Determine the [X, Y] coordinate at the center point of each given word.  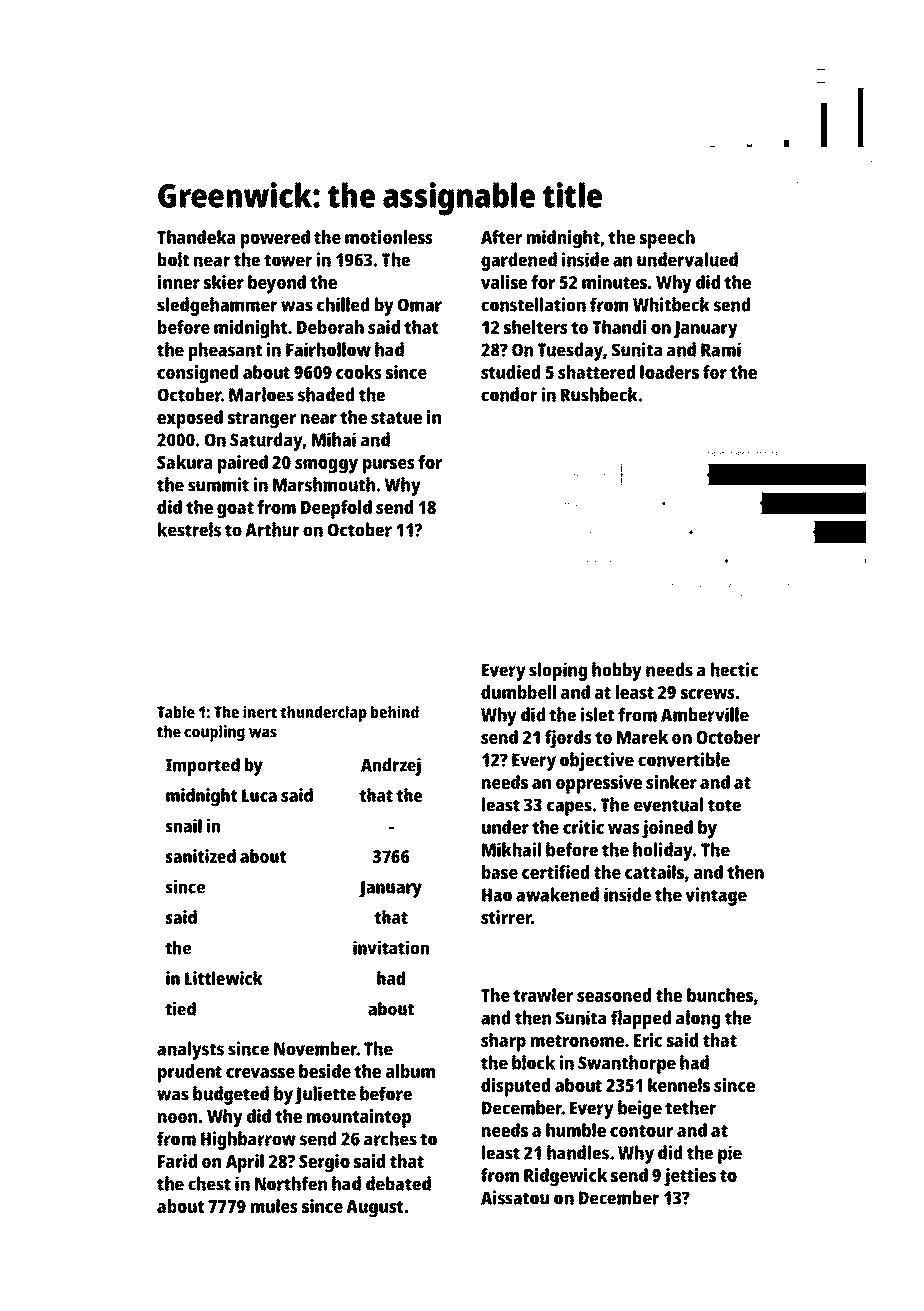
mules [274, 1206]
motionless [389, 237]
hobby [617, 671]
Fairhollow [328, 349]
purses [389, 466]
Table [176, 712]
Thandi [619, 327]
